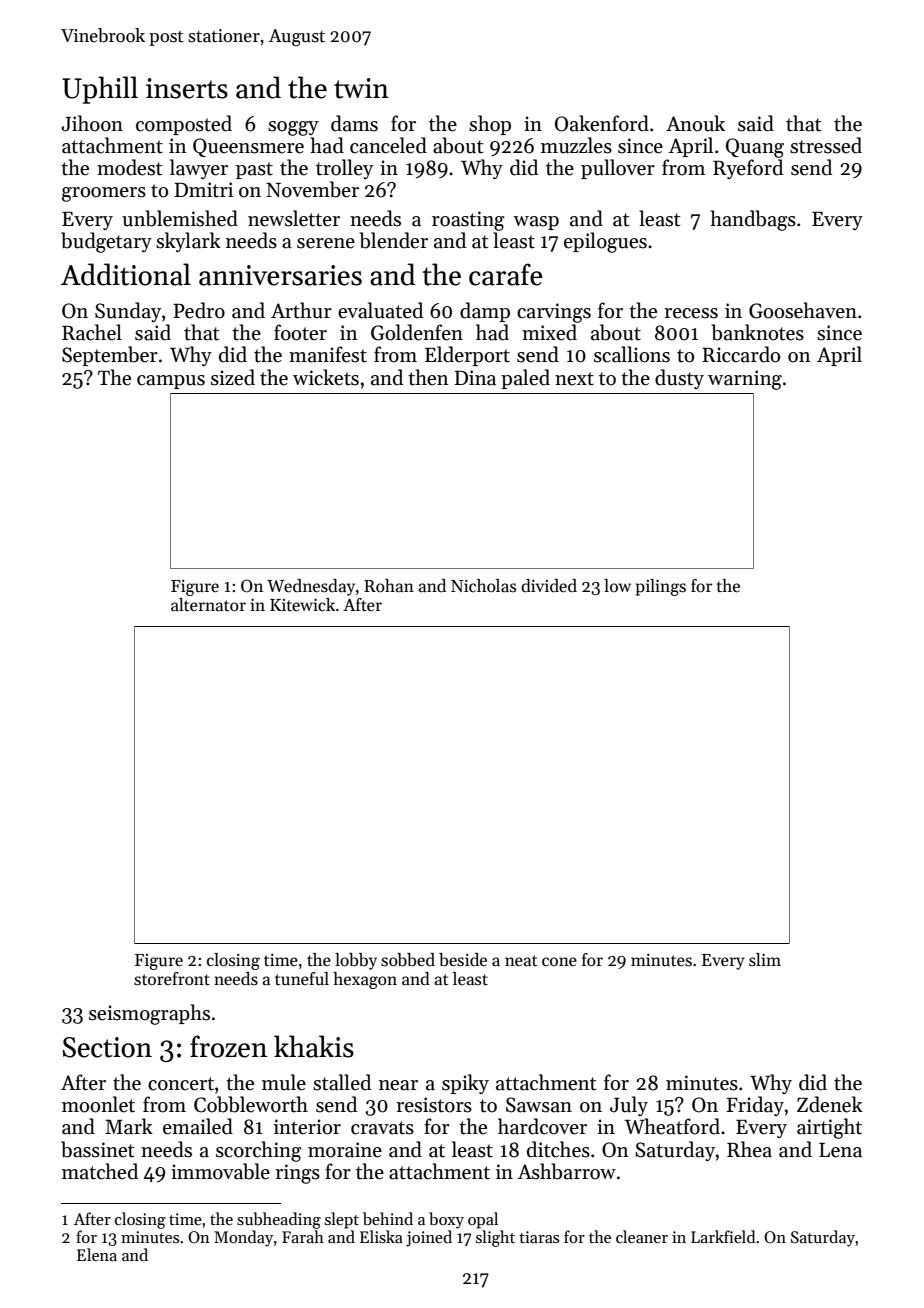  What do you see at coordinates (107, 1047) in the document?
I see `Section` at bounding box center [107, 1047].
